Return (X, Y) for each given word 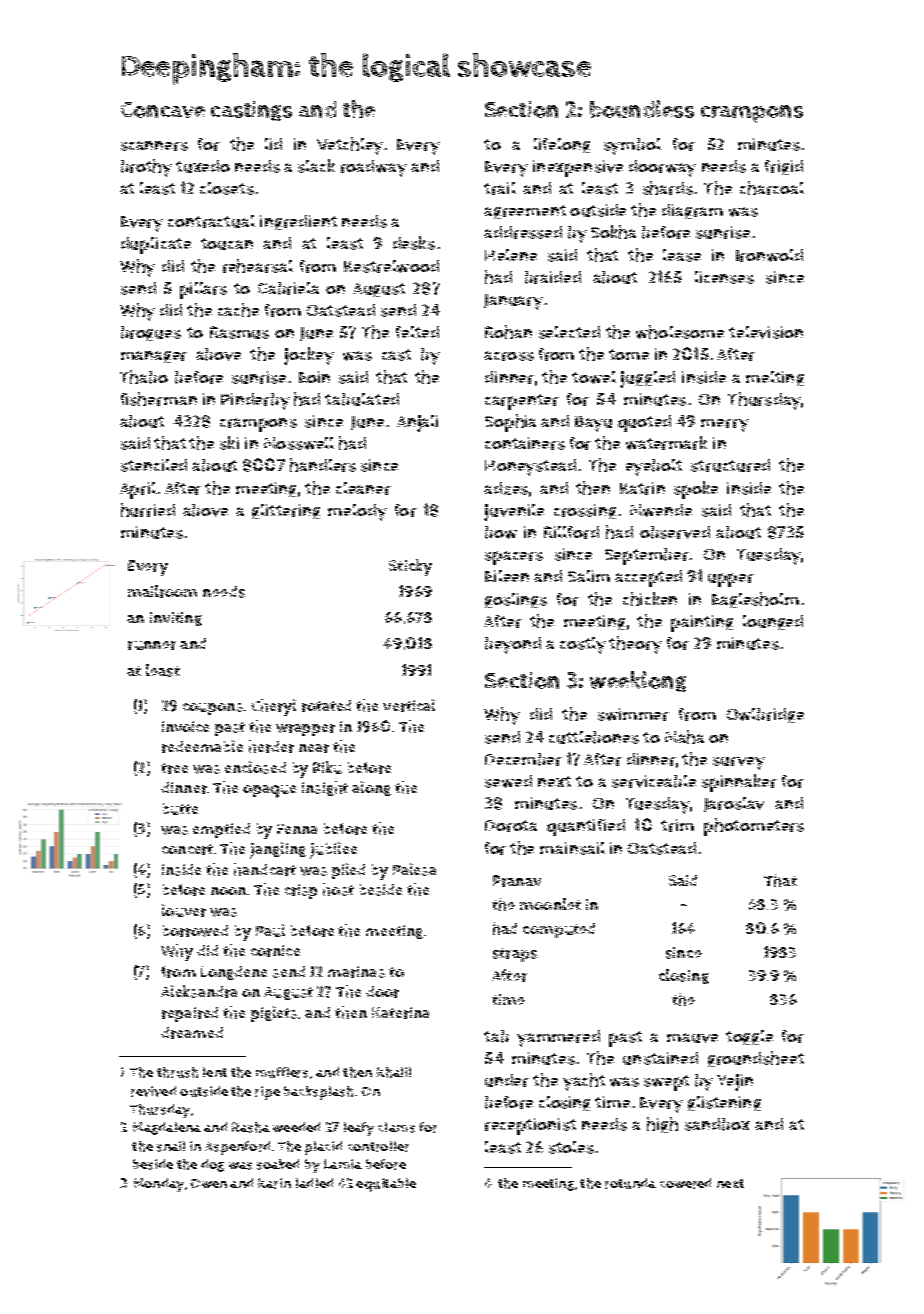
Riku (327, 767)
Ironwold (769, 255)
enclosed (255, 767)
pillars (203, 290)
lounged (773, 622)
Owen (208, 1183)
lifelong (562, 145)
